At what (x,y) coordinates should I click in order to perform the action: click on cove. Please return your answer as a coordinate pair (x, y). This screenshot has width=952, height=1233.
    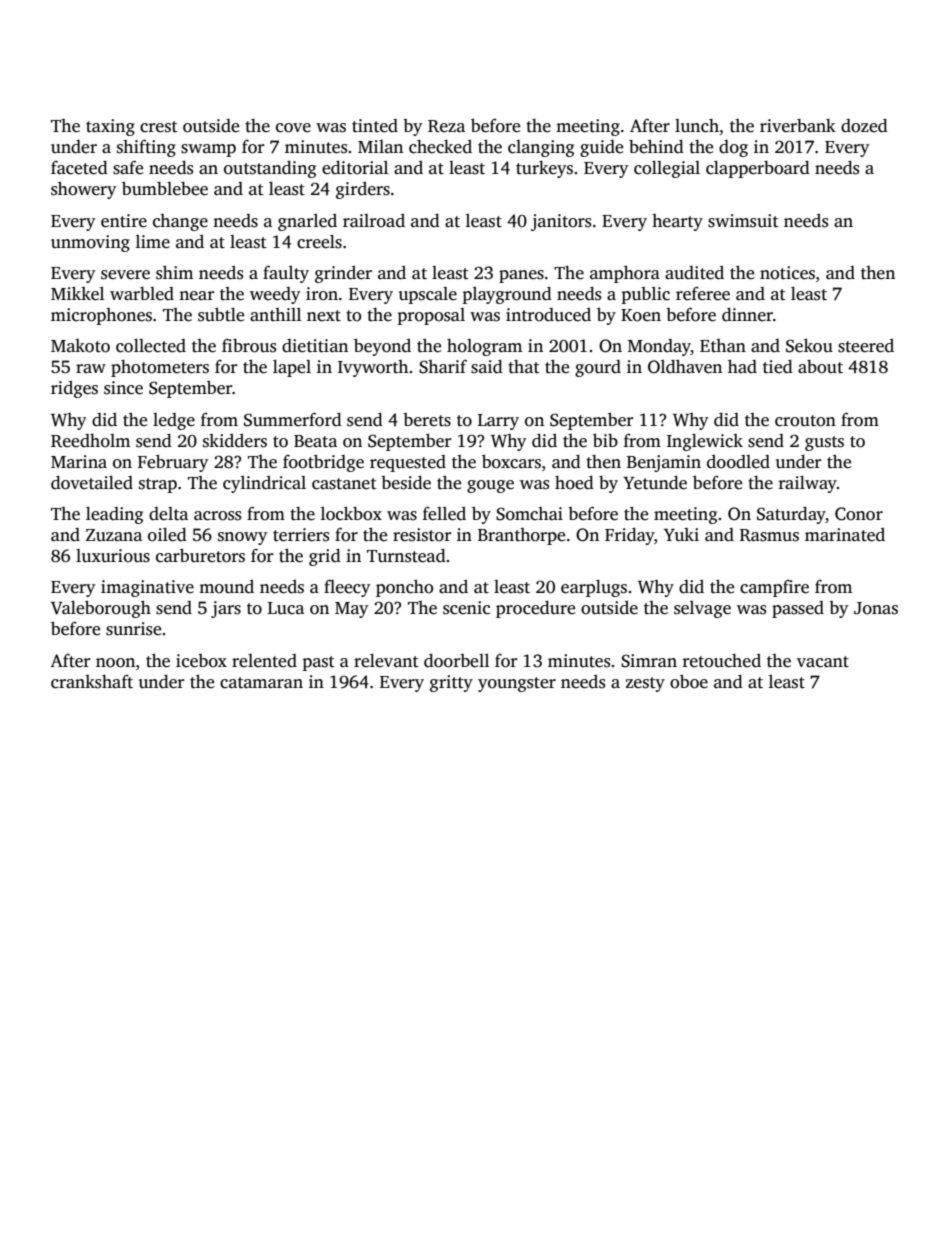
    Looking at the image, I should click on (293, 128).
